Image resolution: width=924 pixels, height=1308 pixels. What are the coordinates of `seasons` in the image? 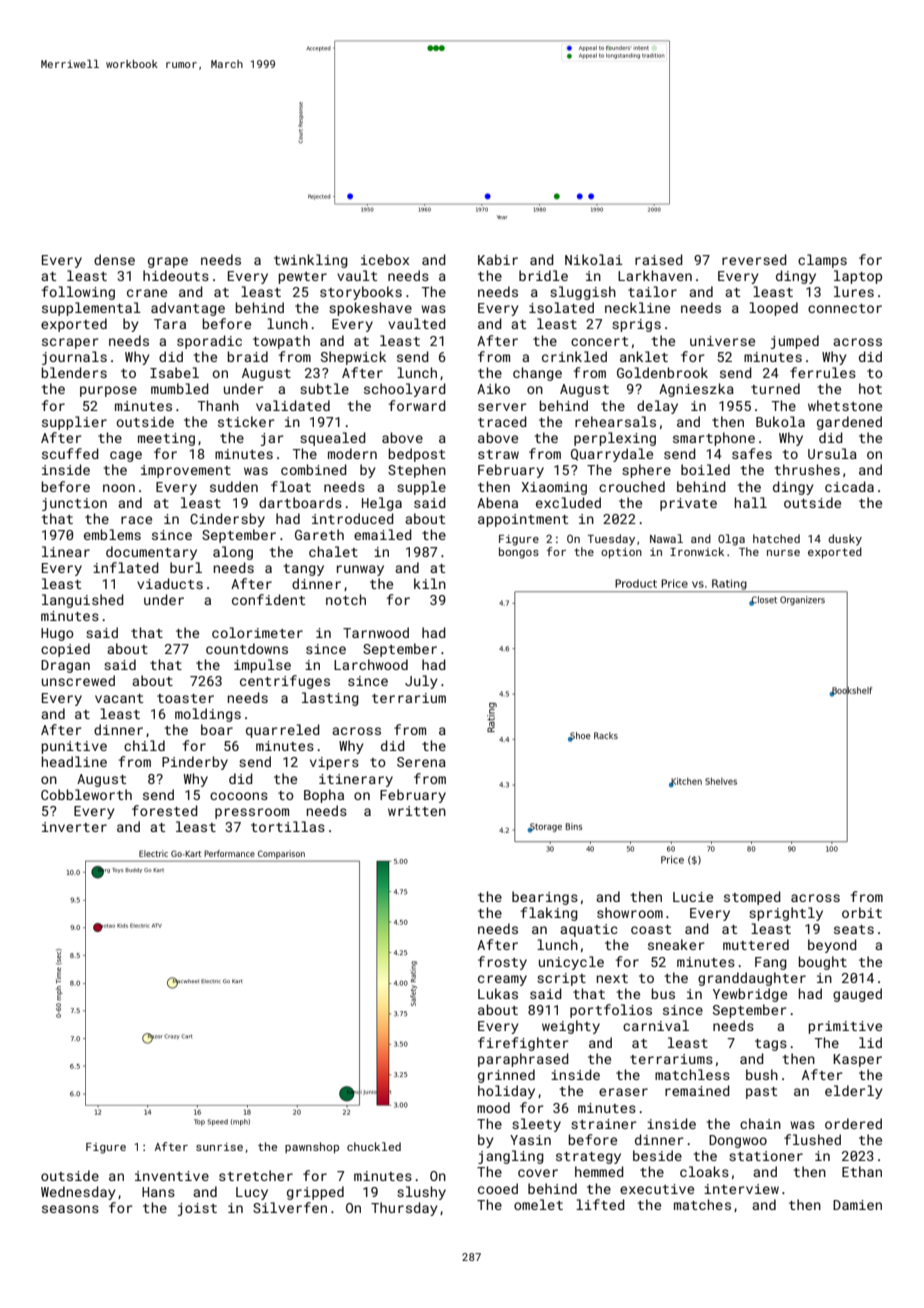 It's located at (70, 1209).
